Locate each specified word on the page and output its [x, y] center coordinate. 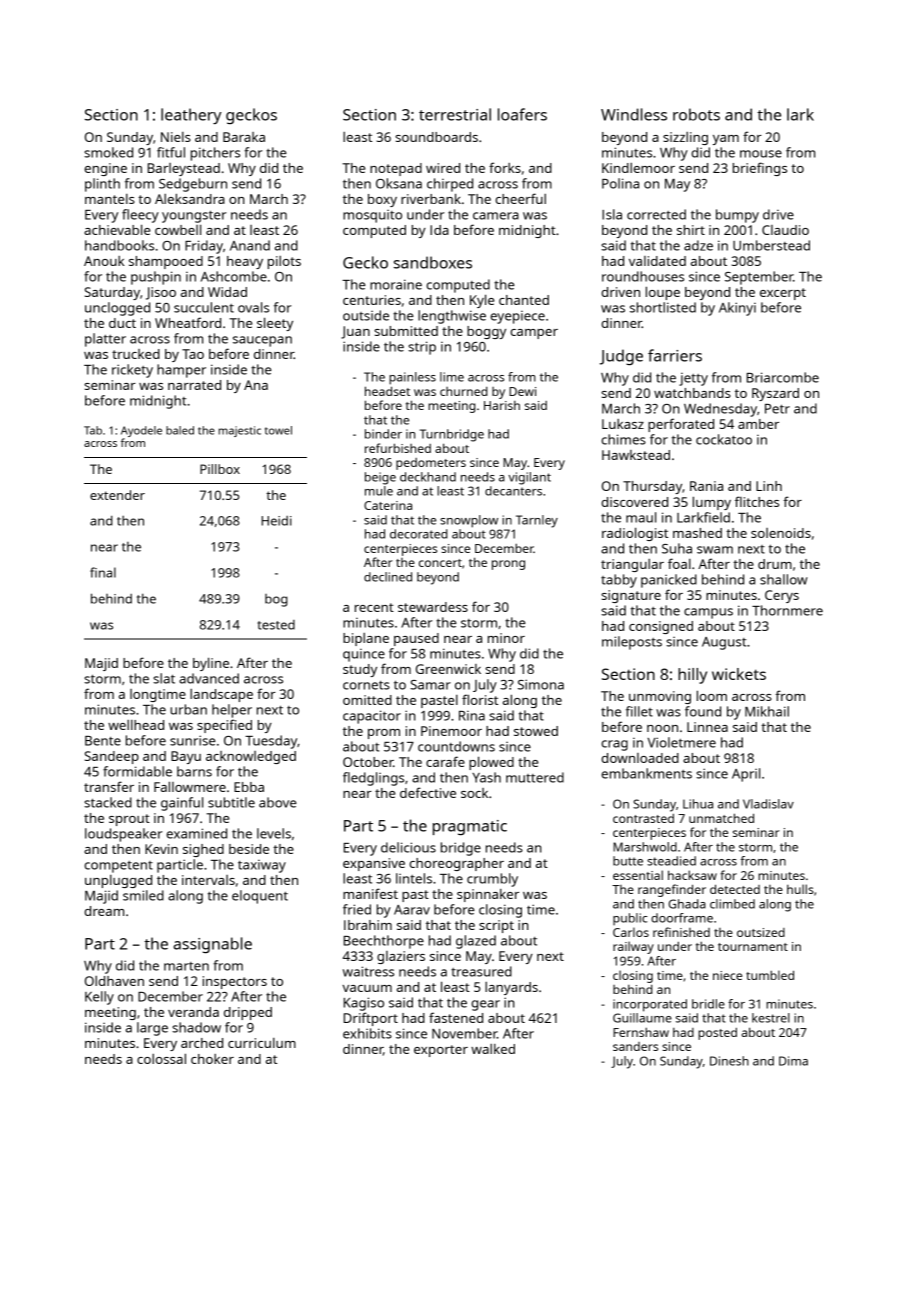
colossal [161, 1058]
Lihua [698, 804]
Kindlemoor [638, 168]
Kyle [482, 301]
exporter [441, 1051]
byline [211, 664]
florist [480, 699]
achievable [117, 229]
